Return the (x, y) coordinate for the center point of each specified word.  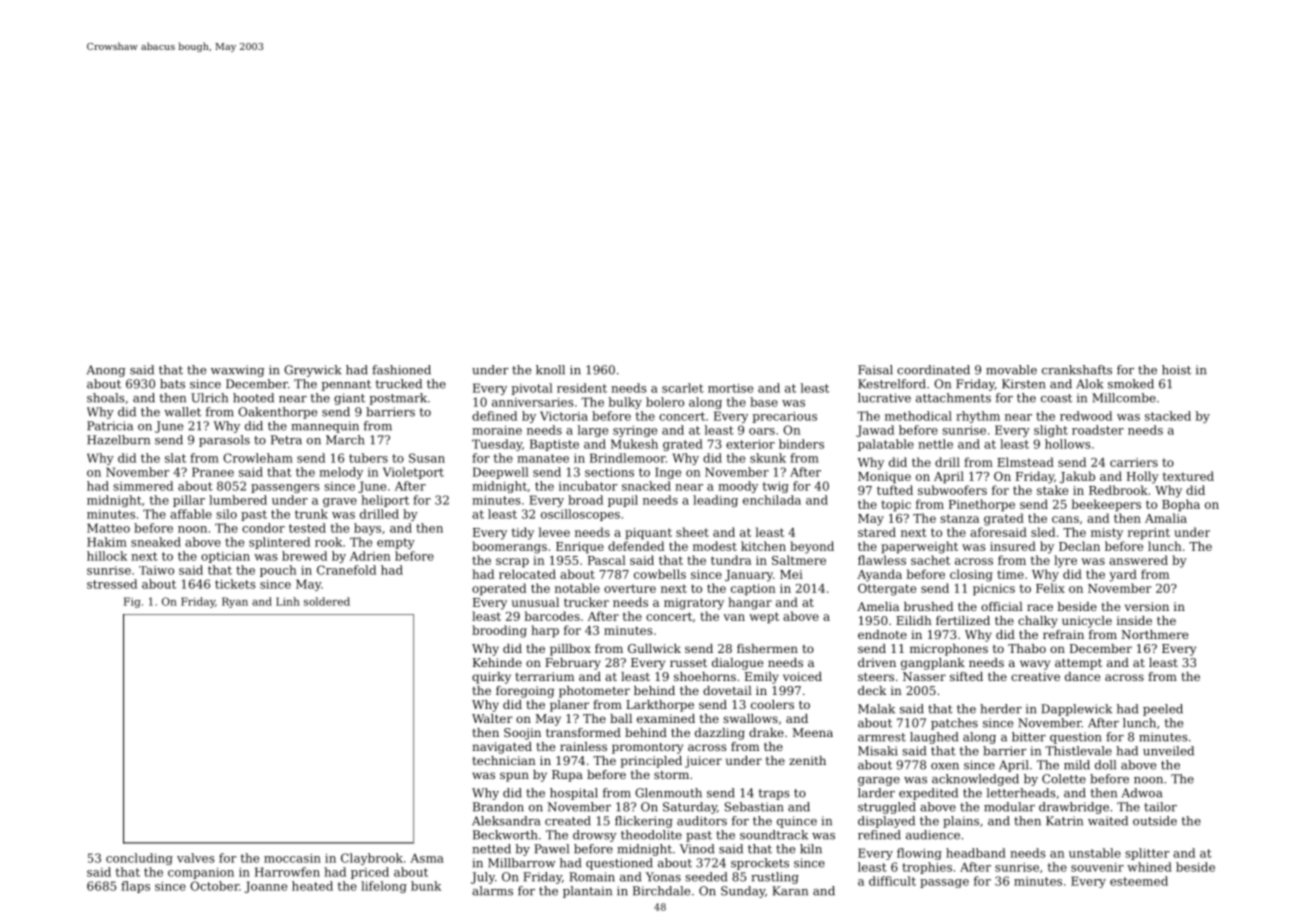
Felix (1050, 588)
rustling (775, 878)
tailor (1160, 807)
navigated (502, 748)
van (734, 617)
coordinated (933, 370)
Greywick (312, 371)
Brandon (498, 807)
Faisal (875, 370)
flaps (135, 887)
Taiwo (156, 570)
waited (1108, 821)
